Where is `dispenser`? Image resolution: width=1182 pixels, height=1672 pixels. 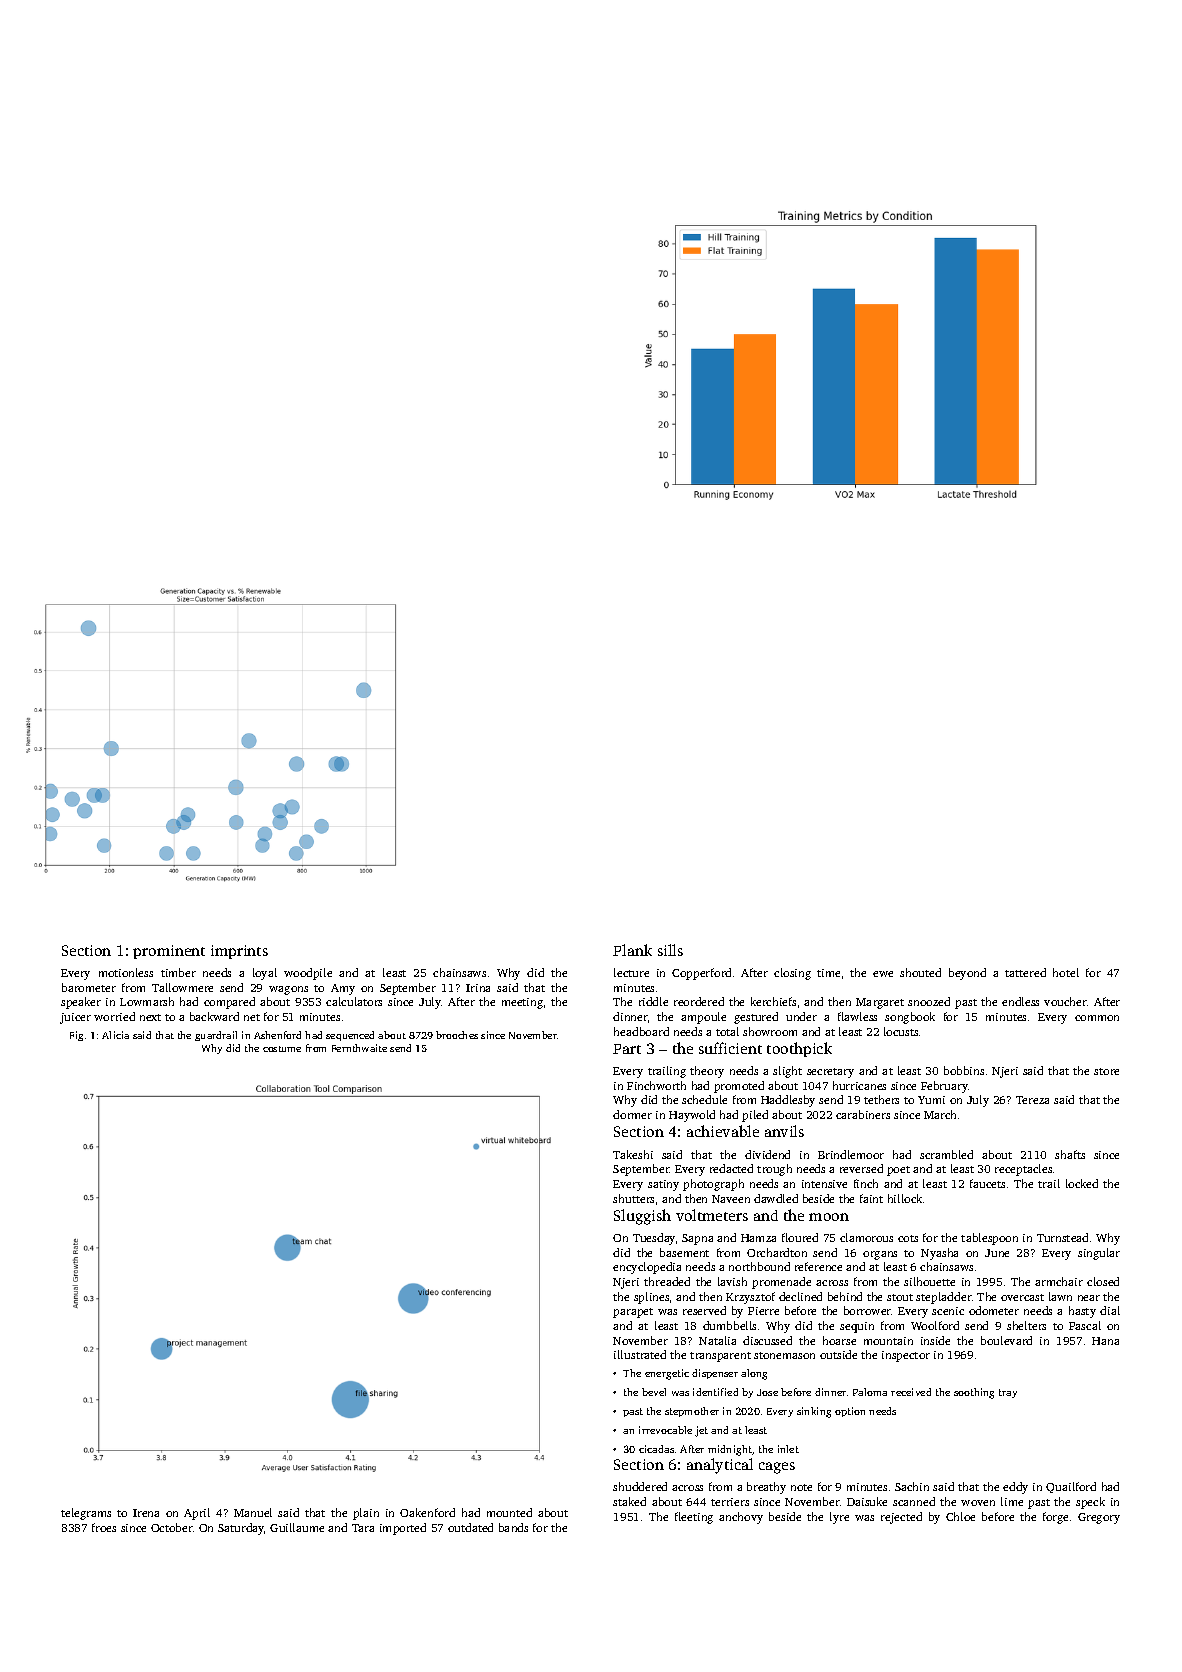
dispenser is located at coordinates (715, 1374).
